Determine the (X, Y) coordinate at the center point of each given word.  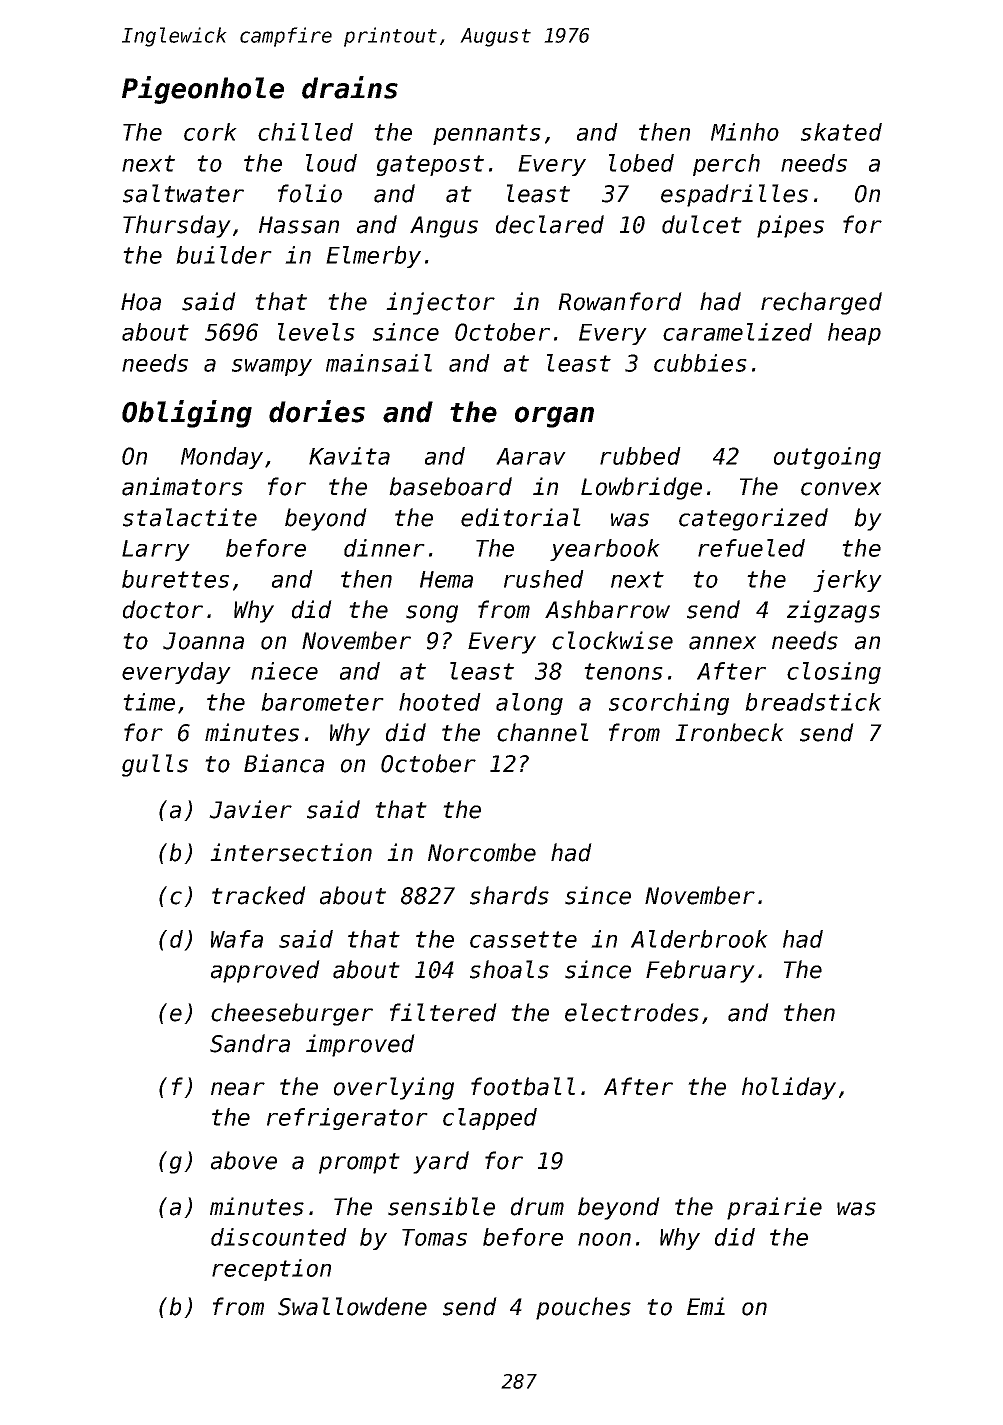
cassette (523, 939)
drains (350, 87)
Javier (250, 809)
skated (841, 132)
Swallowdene (352, 1306)
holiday (789, 1088)
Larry (156, 550)
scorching (669, 704)
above (244, 1160)
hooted (440, 702)
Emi (706, 1306)
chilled (305, 132)
